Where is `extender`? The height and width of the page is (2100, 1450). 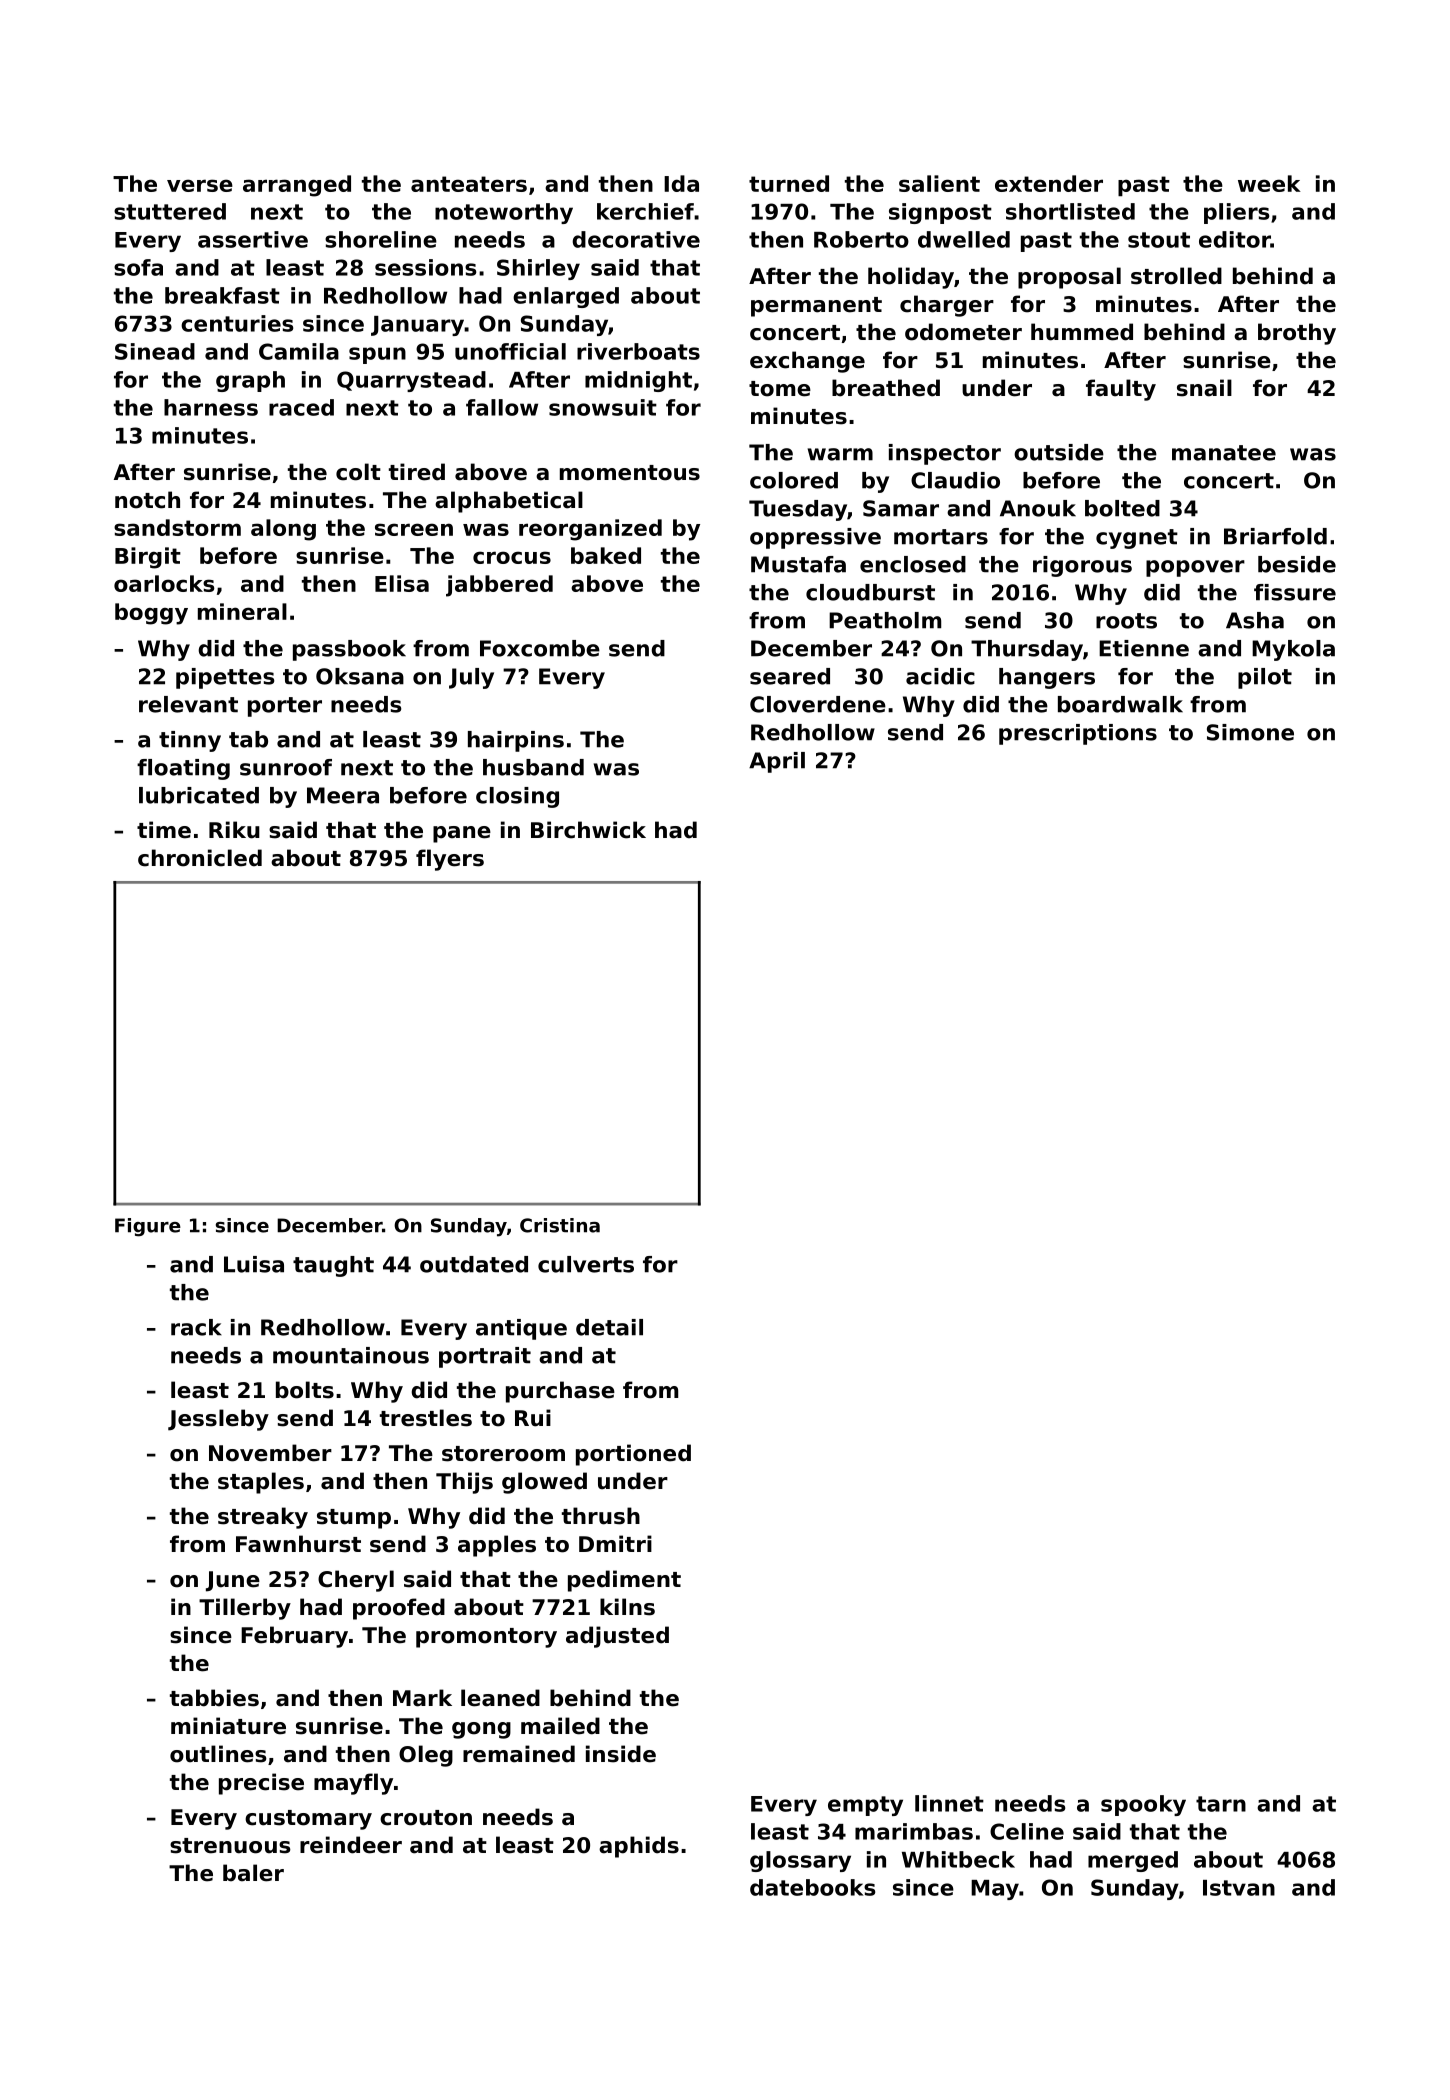
extender is located at coordinates (1049, 183).
